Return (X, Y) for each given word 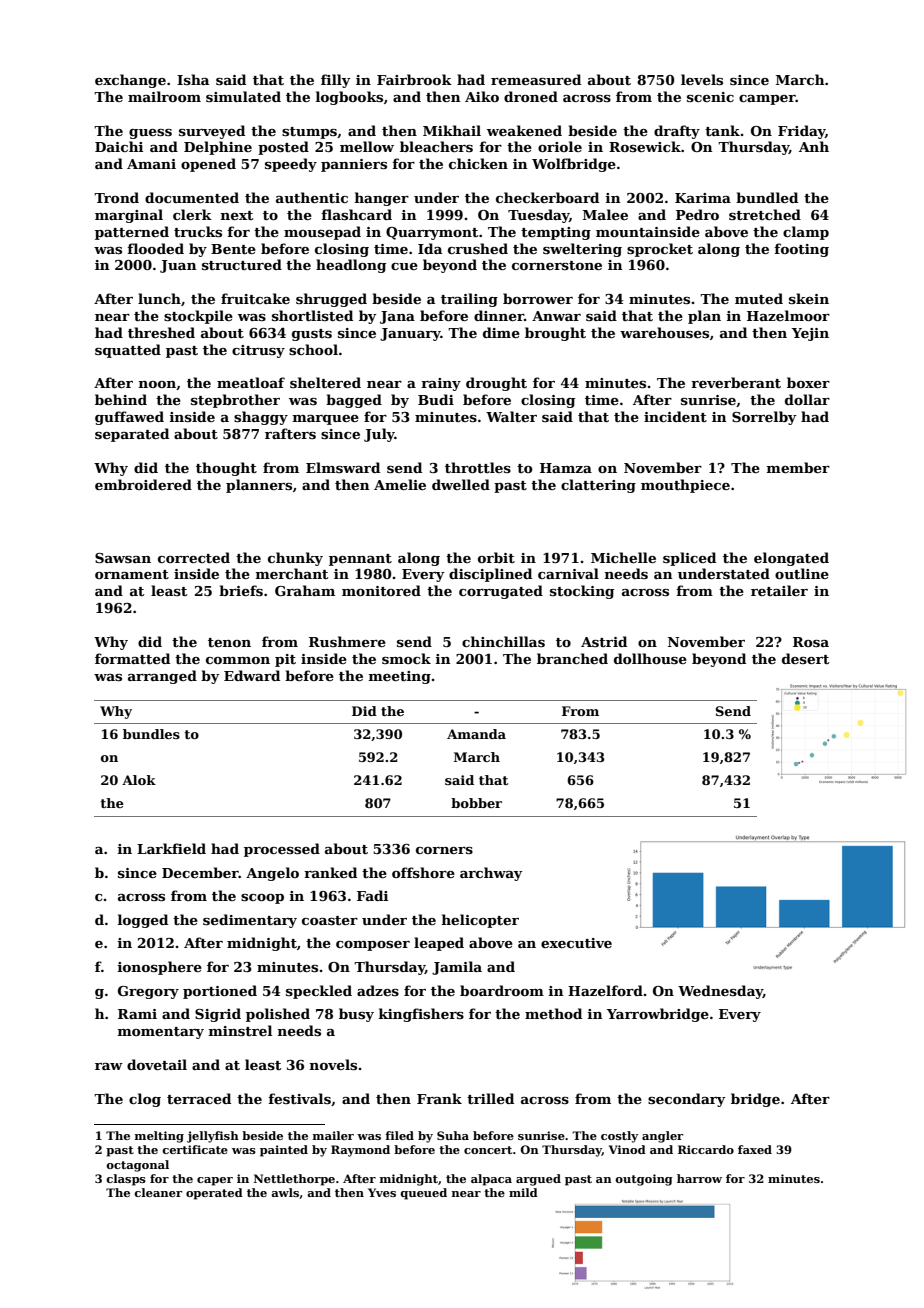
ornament (132, 574)
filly (336, 81)
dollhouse (650, 658)
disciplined (490, 575)
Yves (382, 1192)
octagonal (137, 1166)
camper (767, 100)
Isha (193, 79)
